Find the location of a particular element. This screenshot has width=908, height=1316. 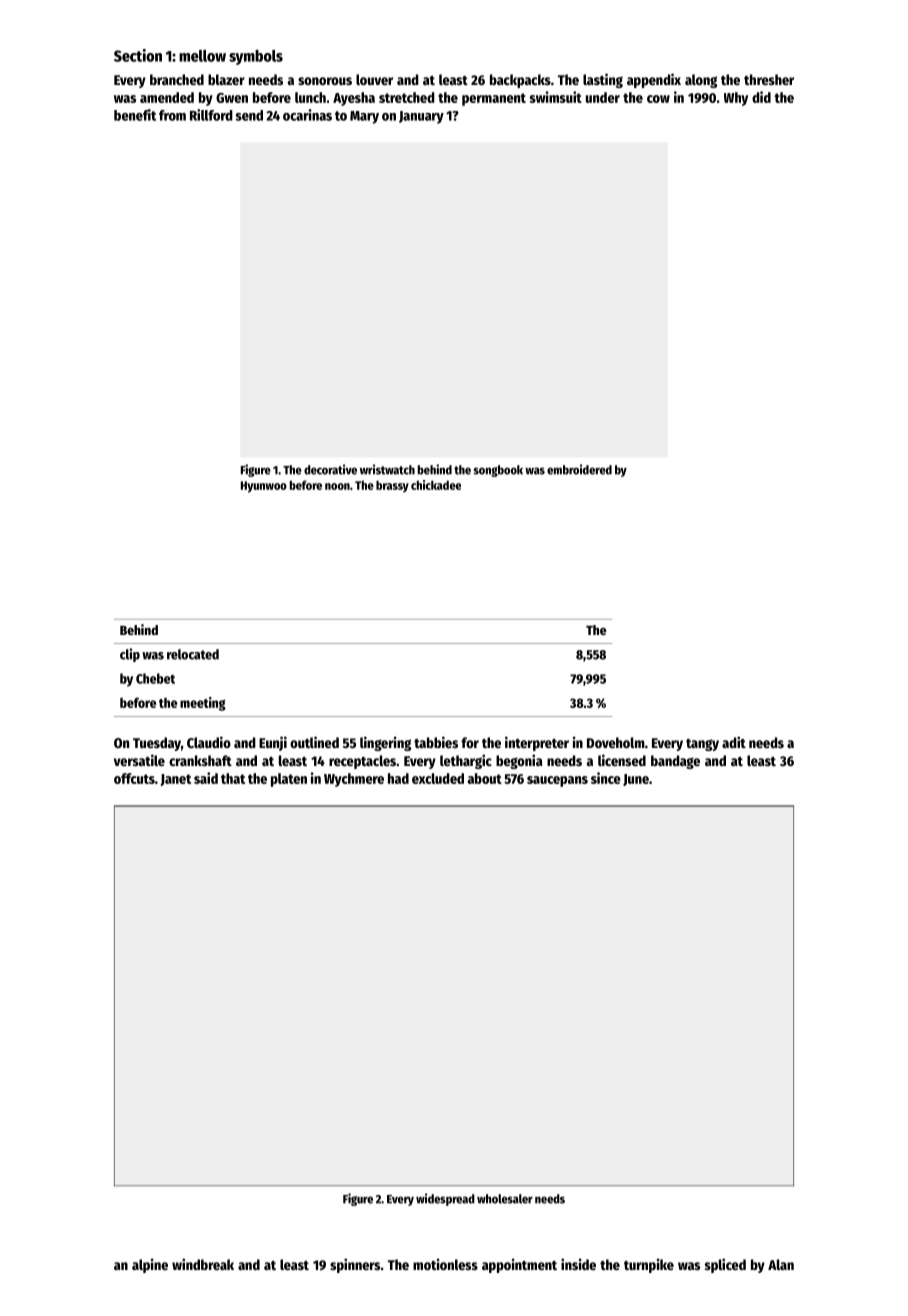

Hyunwoo is located at coordinates (264, 487).
